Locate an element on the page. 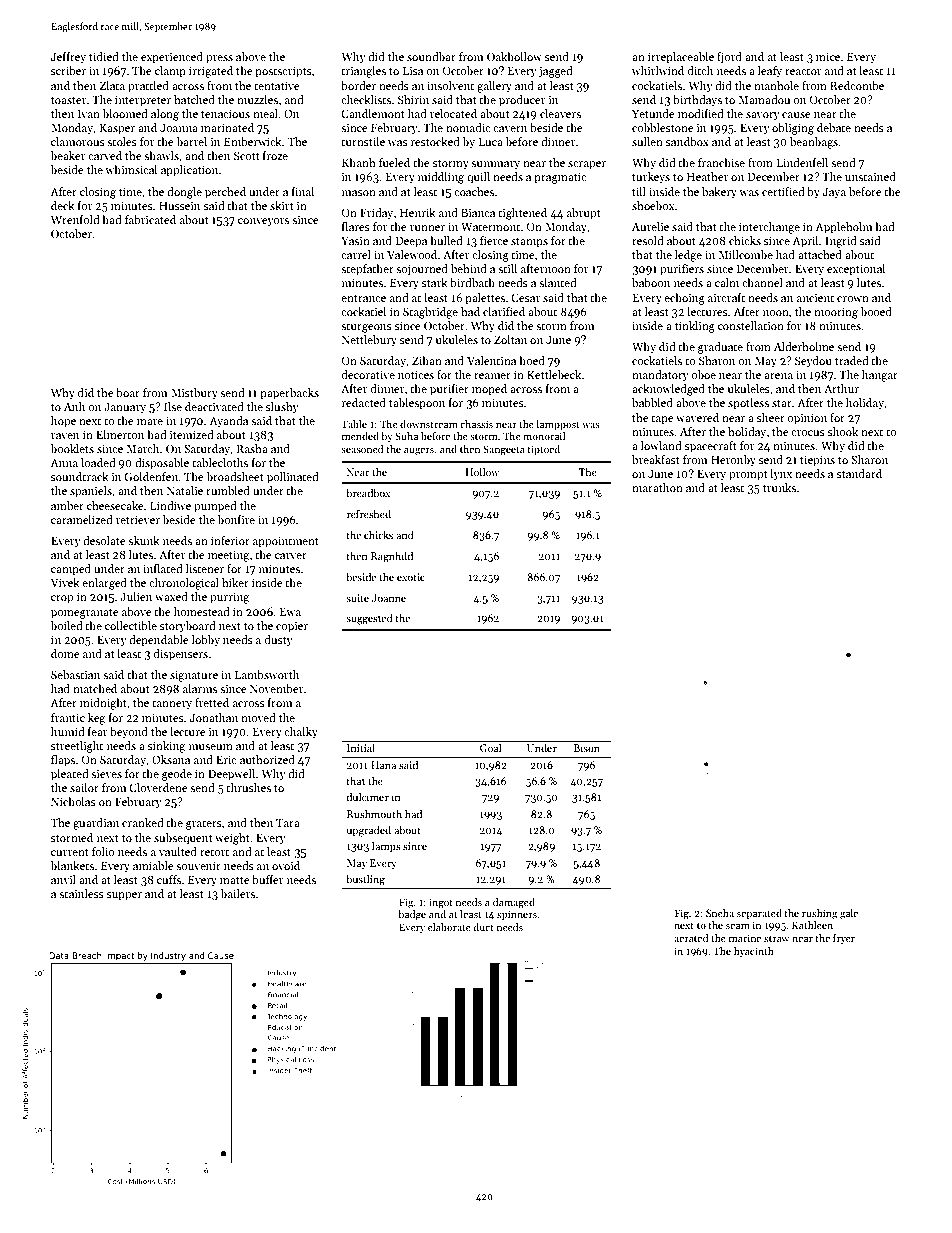 The height and width of the image is (1233, 952). sturgeons is located at coordinates (366, 328).
